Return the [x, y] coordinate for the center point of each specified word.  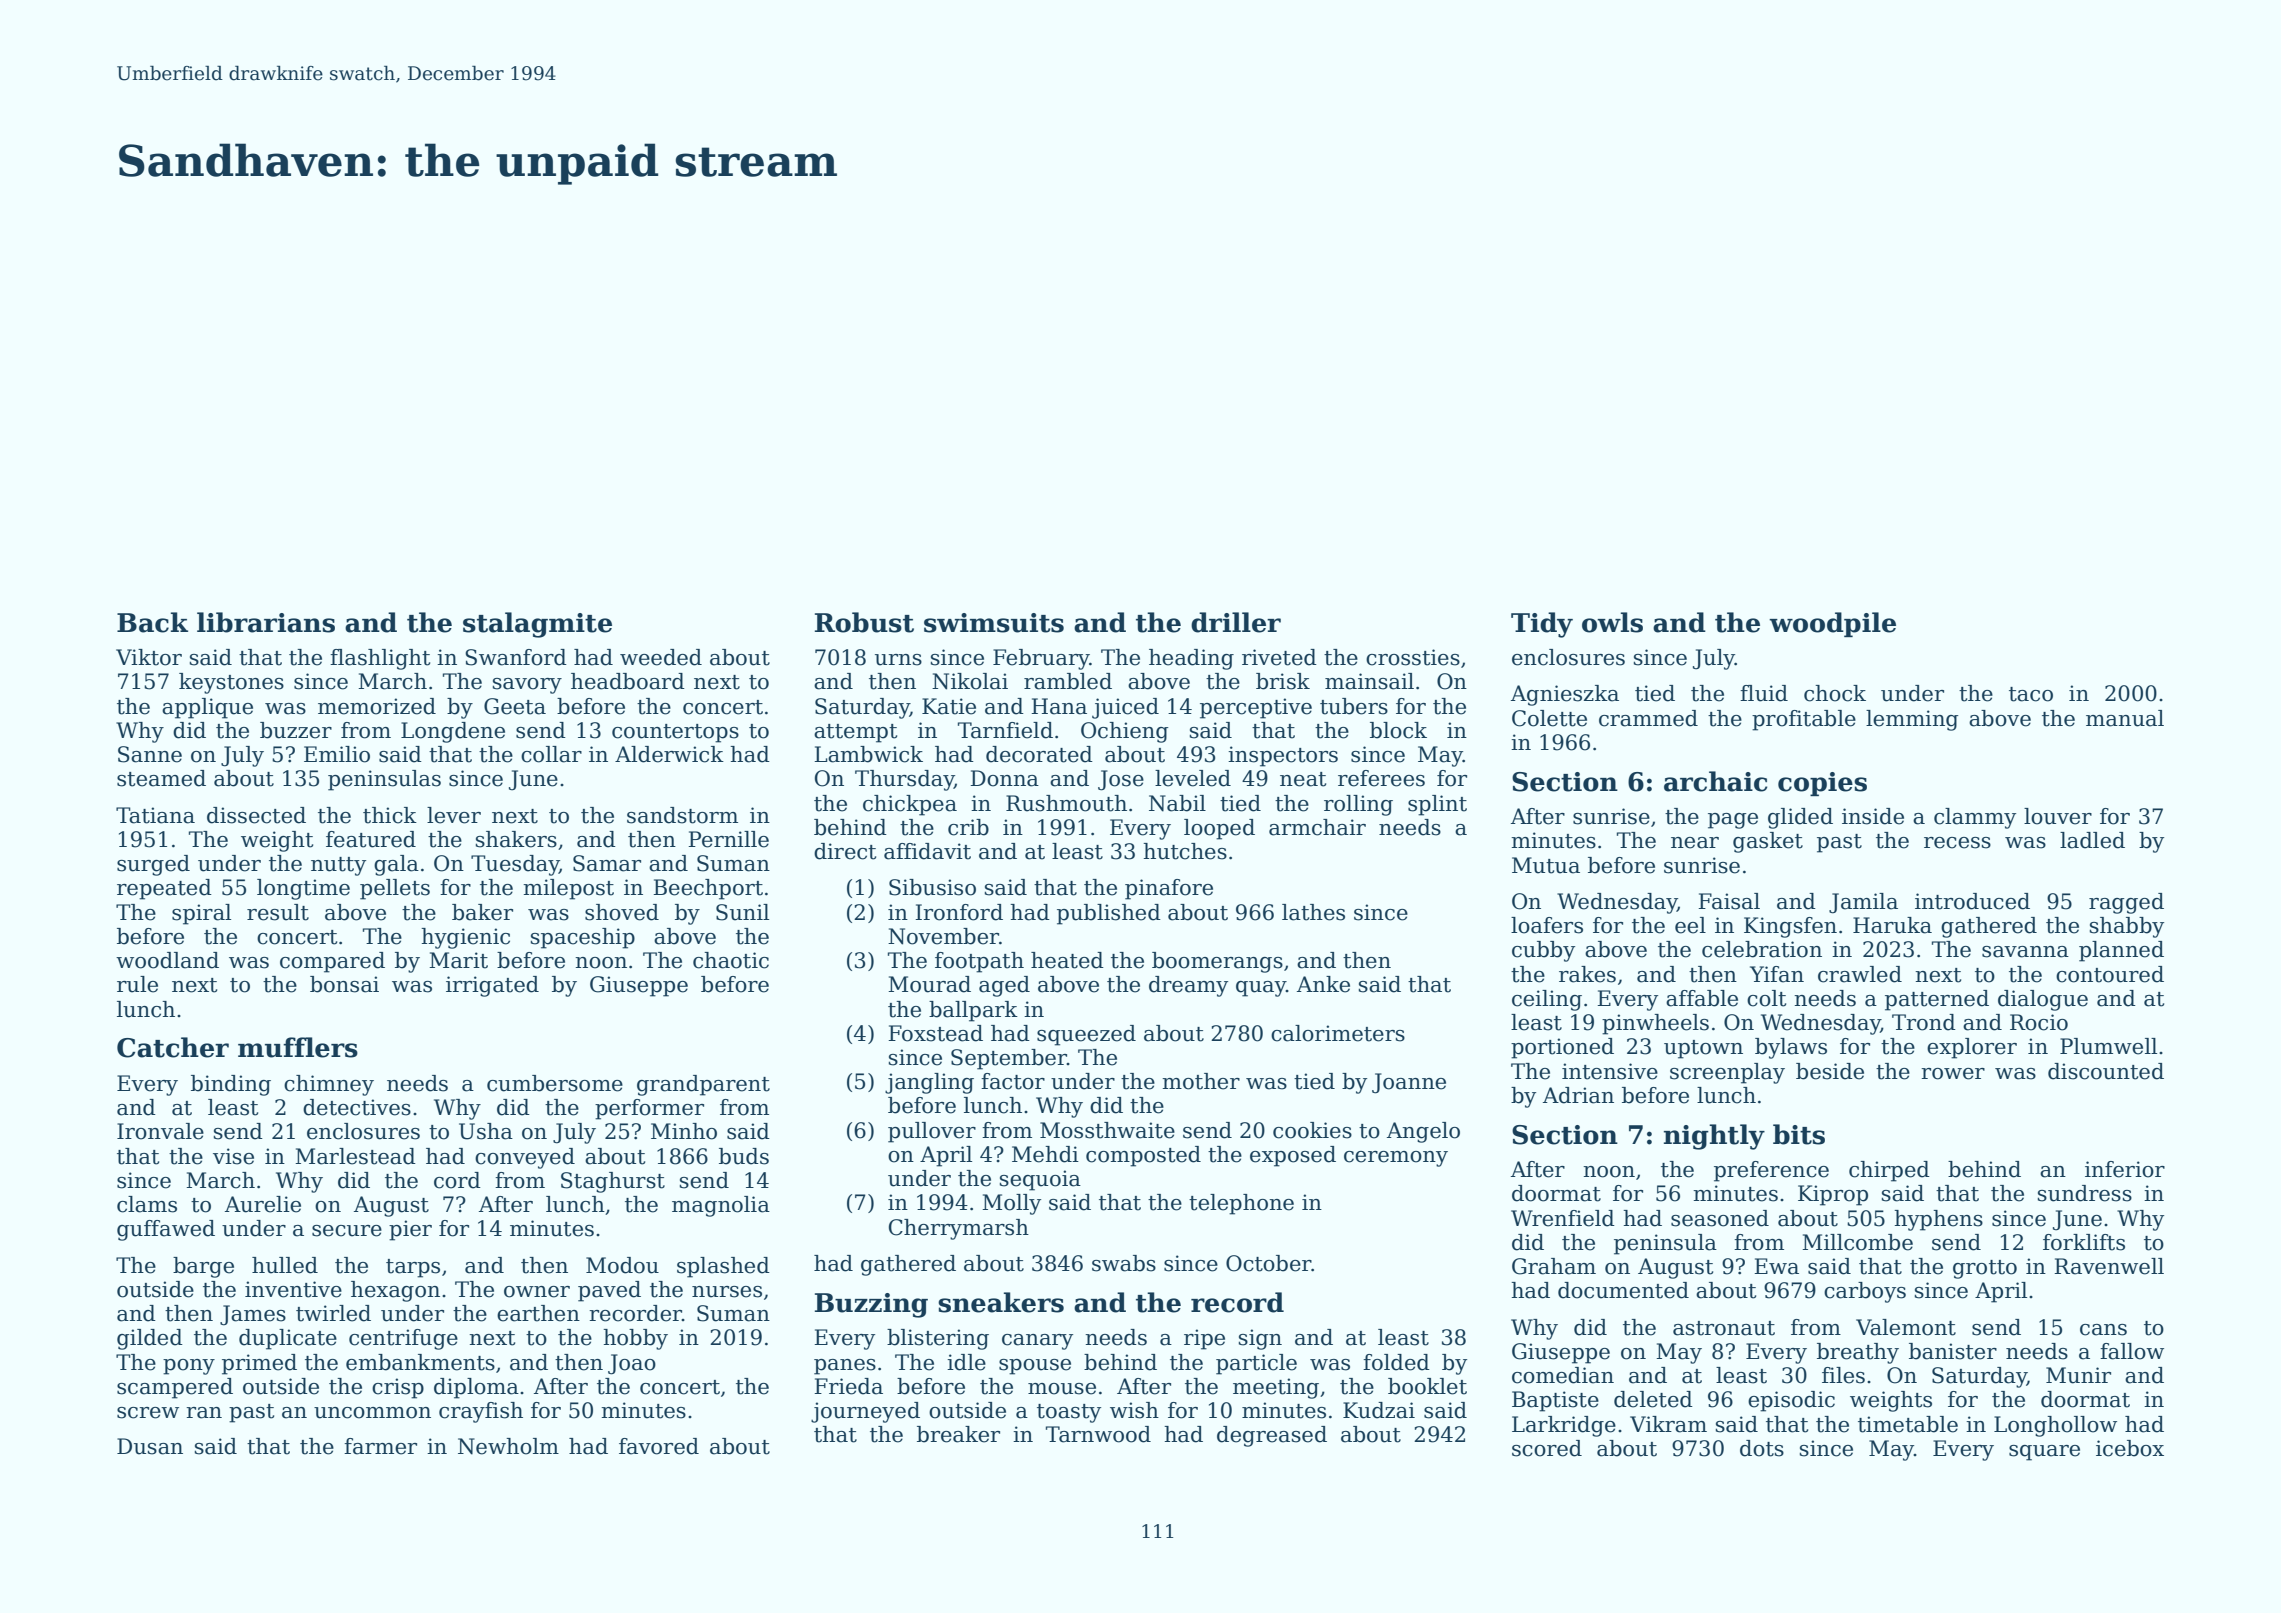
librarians [266, 622]
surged [153, 865]
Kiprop [1833, 1195]
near [1695, 843]
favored [659, 1446]
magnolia [721, 1206]
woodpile [1832, 624]
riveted [1279, 657]
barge [203, 1267]
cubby [1543, 951]
